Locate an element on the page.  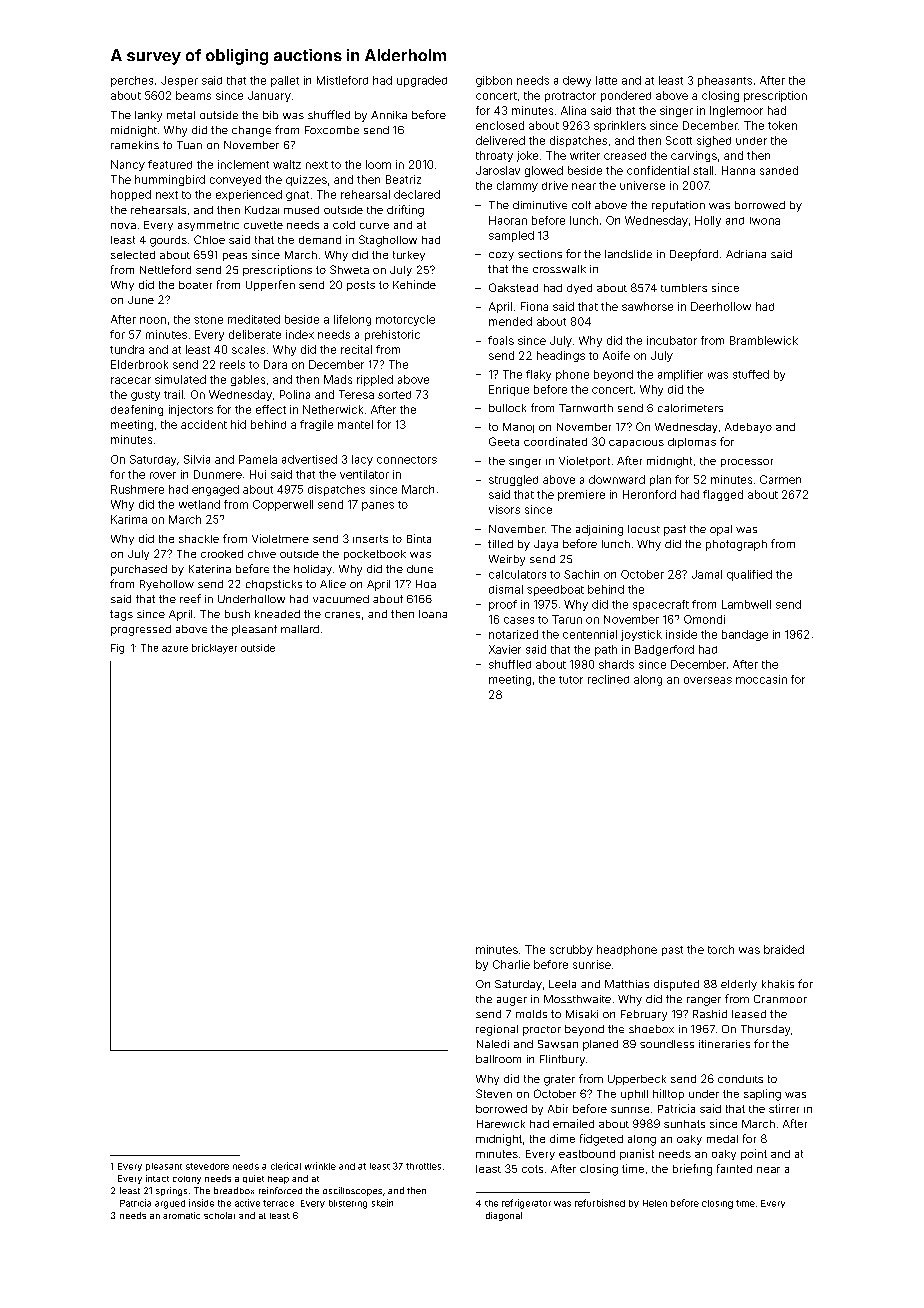
struggled is located at coordinates (513, 480).
